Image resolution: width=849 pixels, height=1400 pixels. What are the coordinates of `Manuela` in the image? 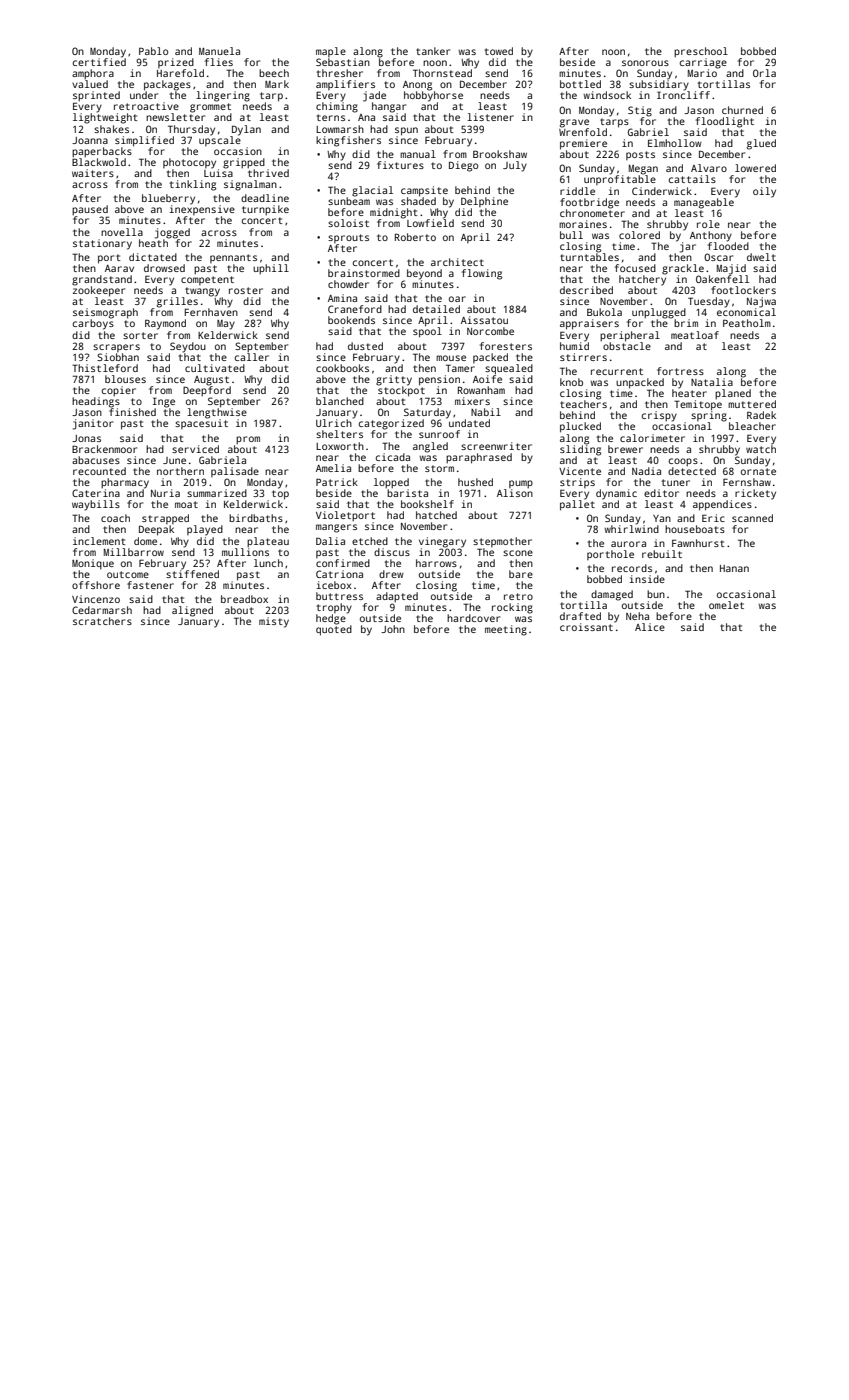 It's located at (219, 51).
